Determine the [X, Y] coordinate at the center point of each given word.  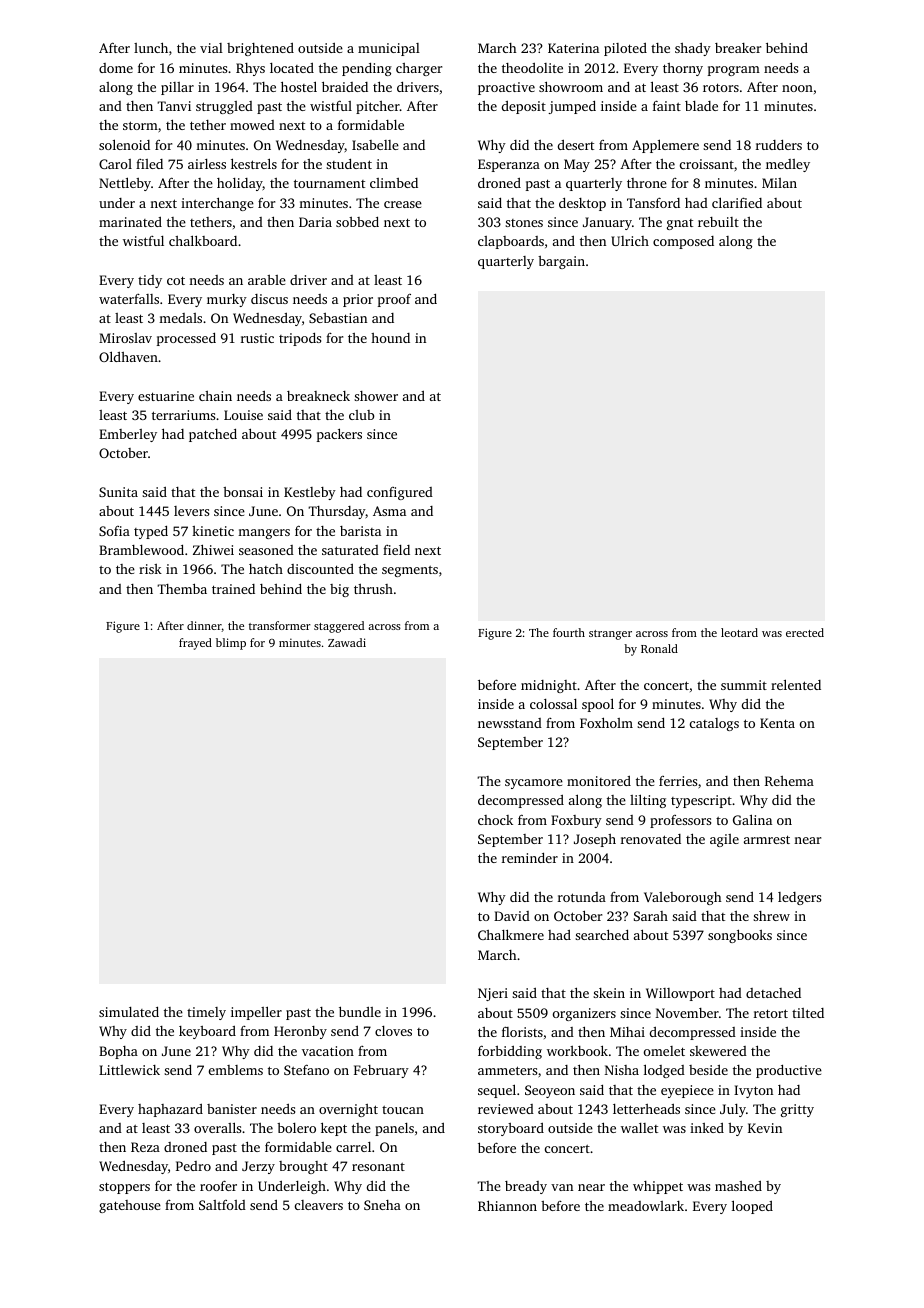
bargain [561, 262]
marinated [130, 222]
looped [752, 1207]
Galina [752, 819]
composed [683, 242]
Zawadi [347, 642]
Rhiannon [507, 1205]
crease [403, 204]
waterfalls [129, 299]
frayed [195, 644]
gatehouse [130, 1206]
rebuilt [718, 222]
